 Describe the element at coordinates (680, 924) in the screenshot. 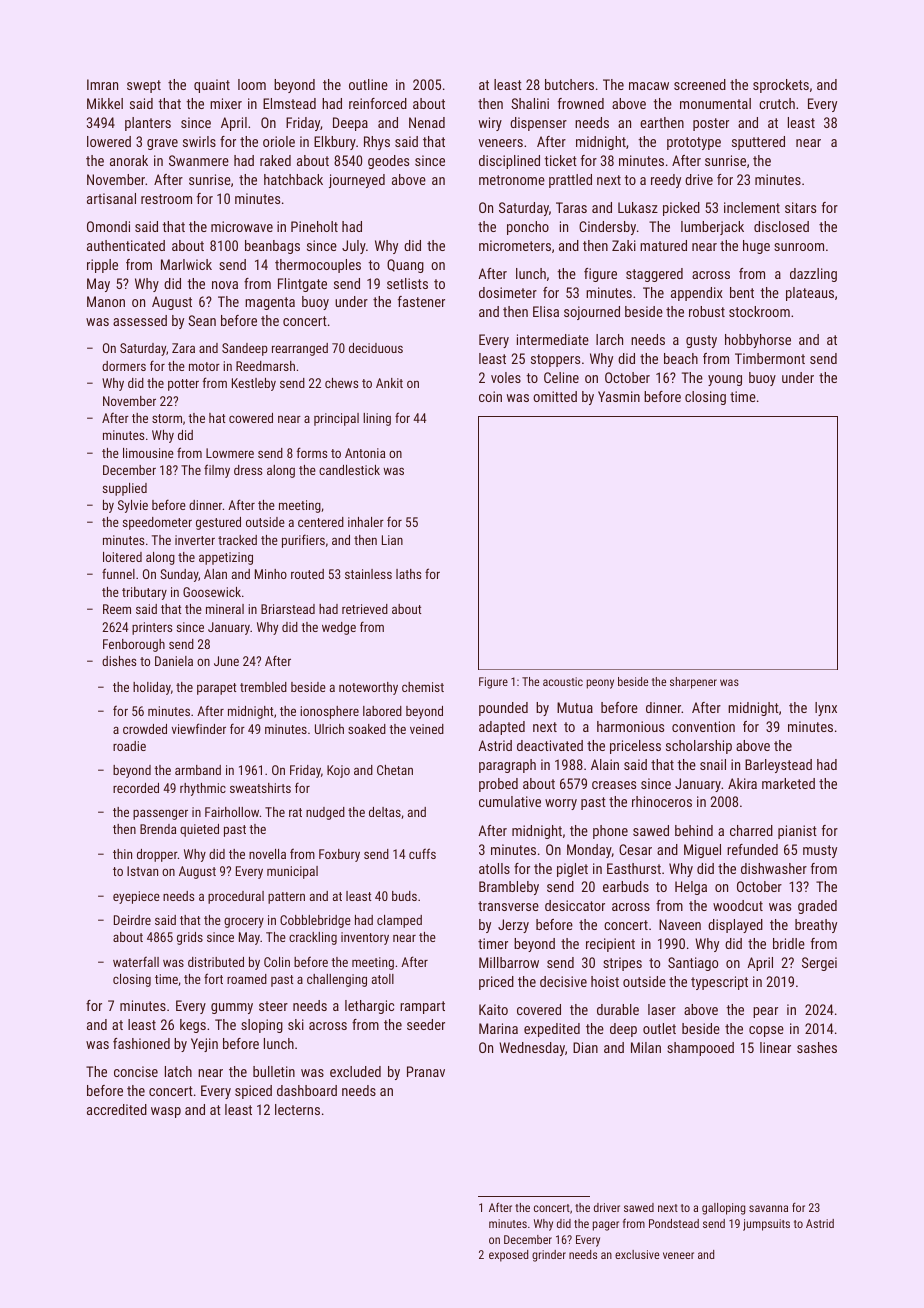

I see `Naveen` at that location.
